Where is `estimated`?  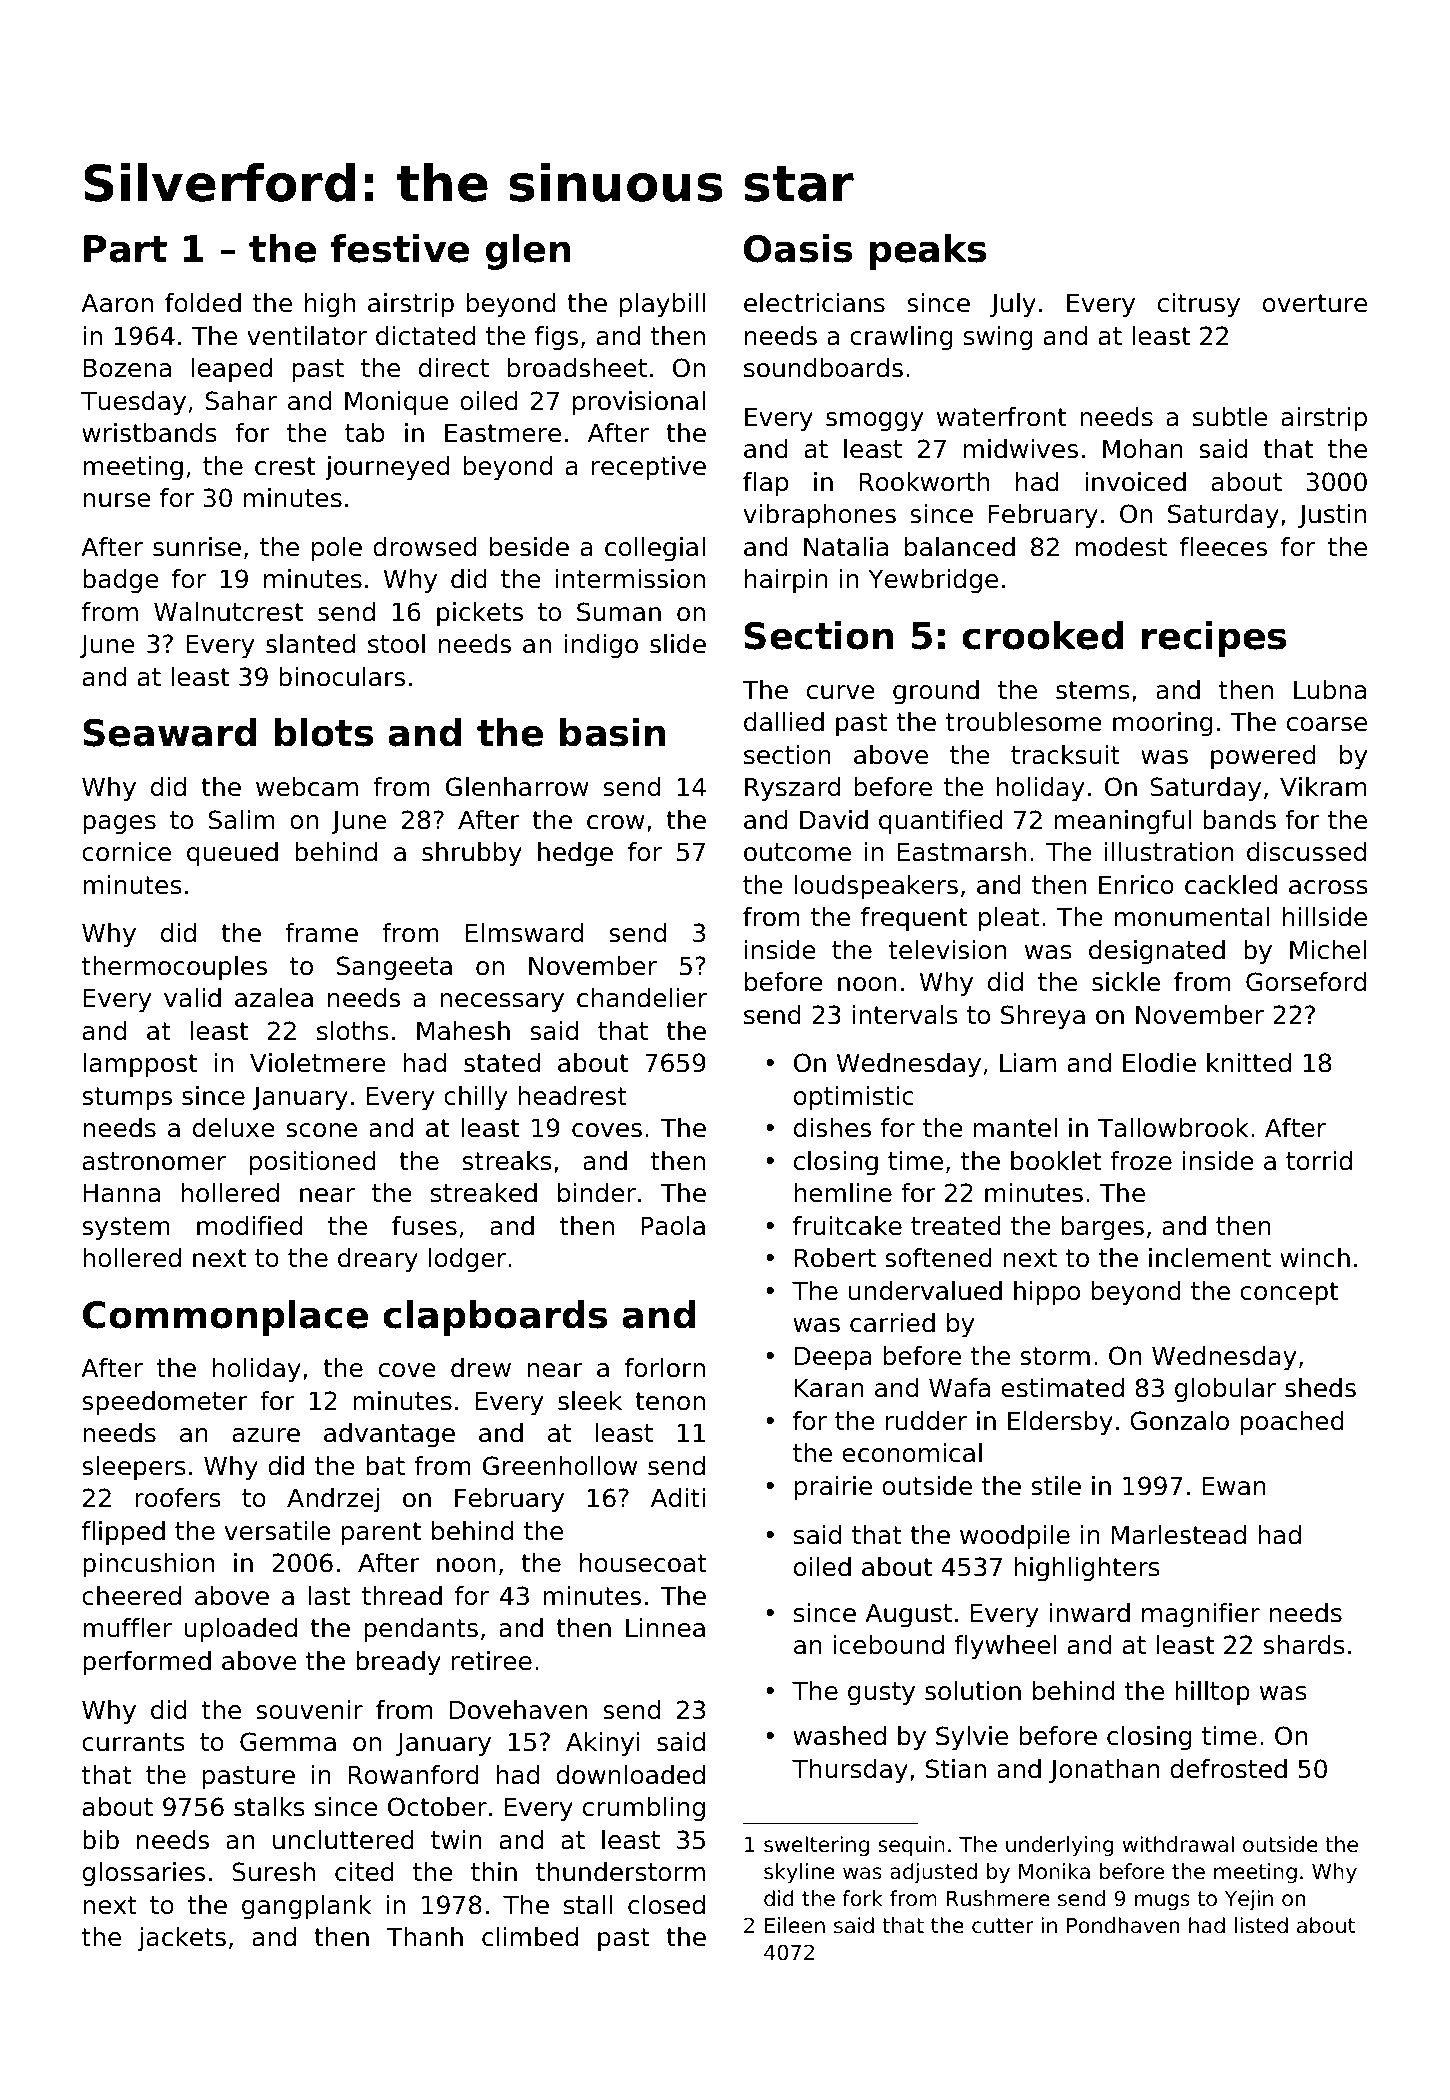
estimated is located at coordinates (1062, 1388).
